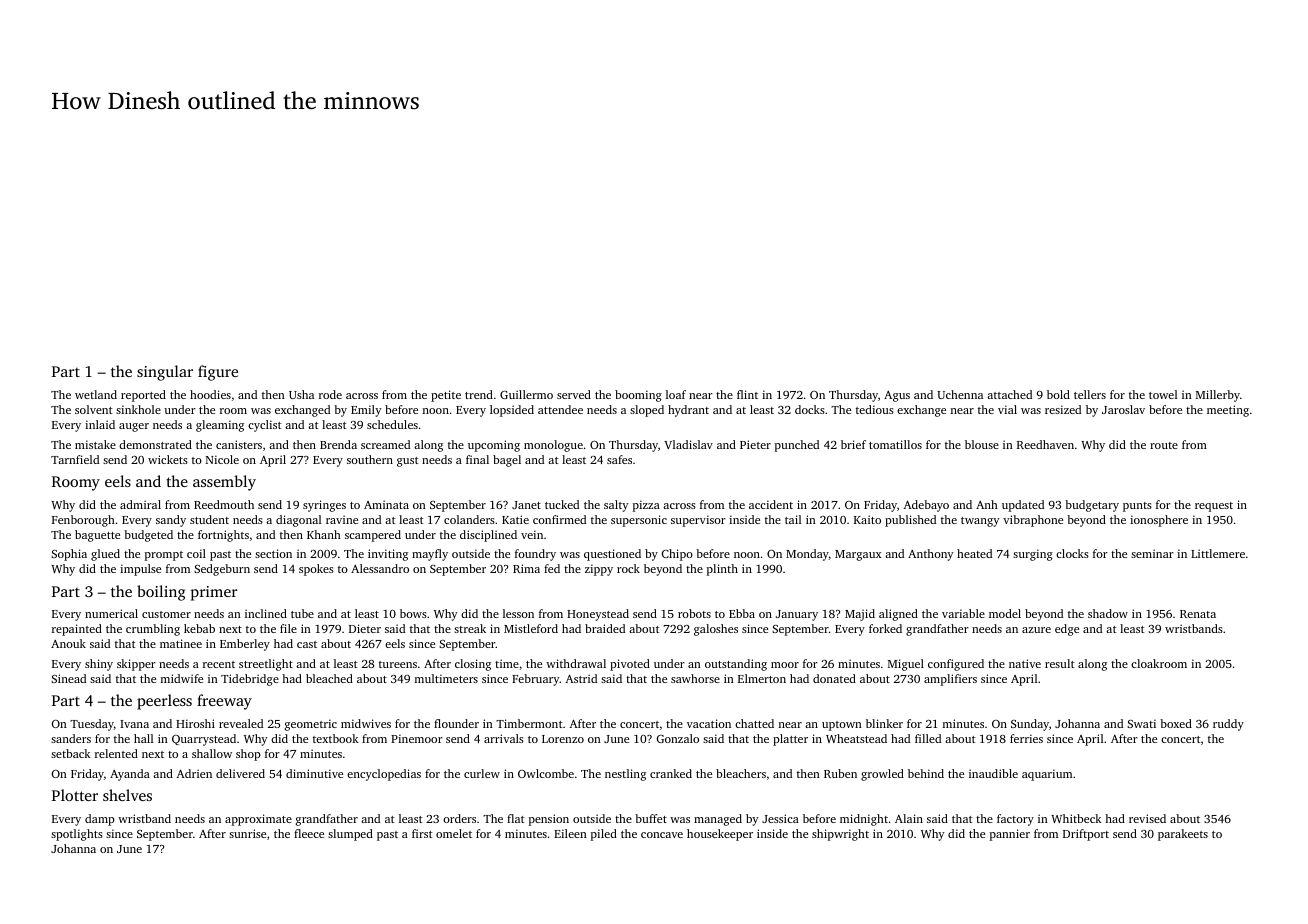 The width and height of the screenshot is (1308, 924). What do you see at coordinates (755, 444) in the screenshot?
I see `Pieter` at bounding box center [755, 444].
